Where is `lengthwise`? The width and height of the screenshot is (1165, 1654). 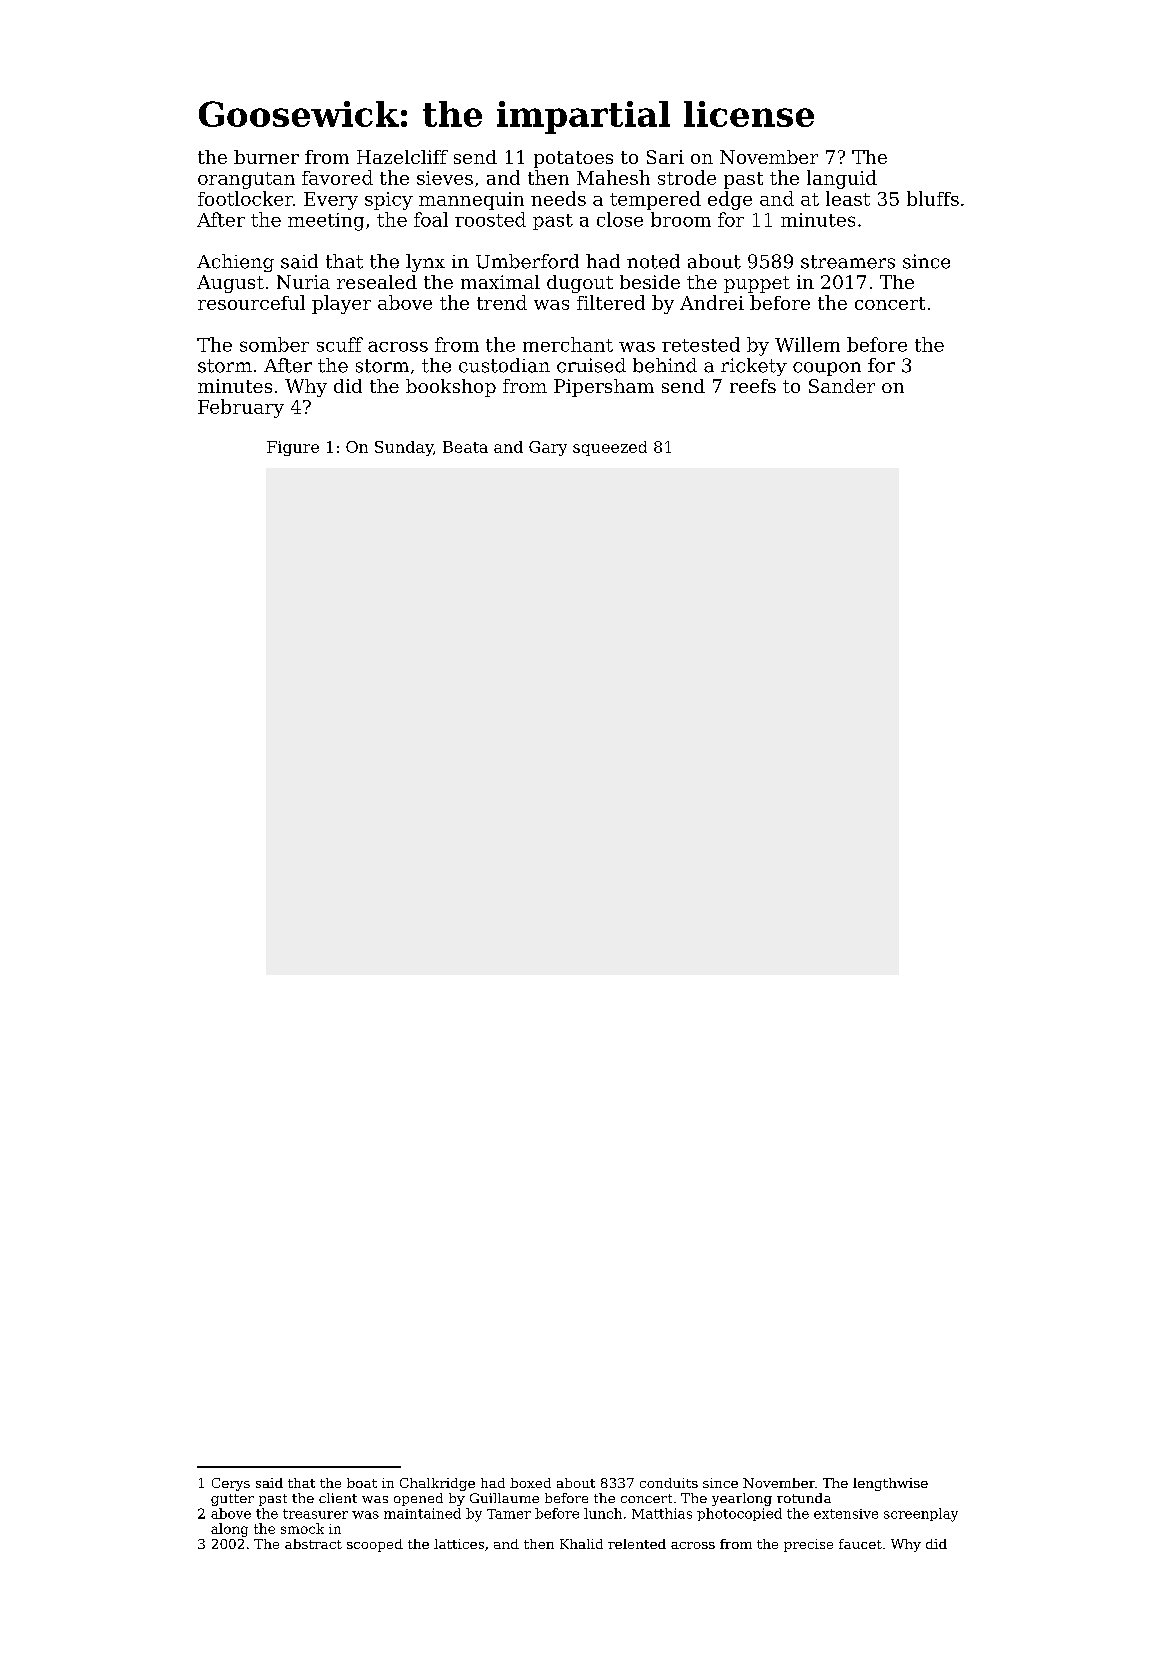
lengthwise is located at coordinates (890, 1484).
